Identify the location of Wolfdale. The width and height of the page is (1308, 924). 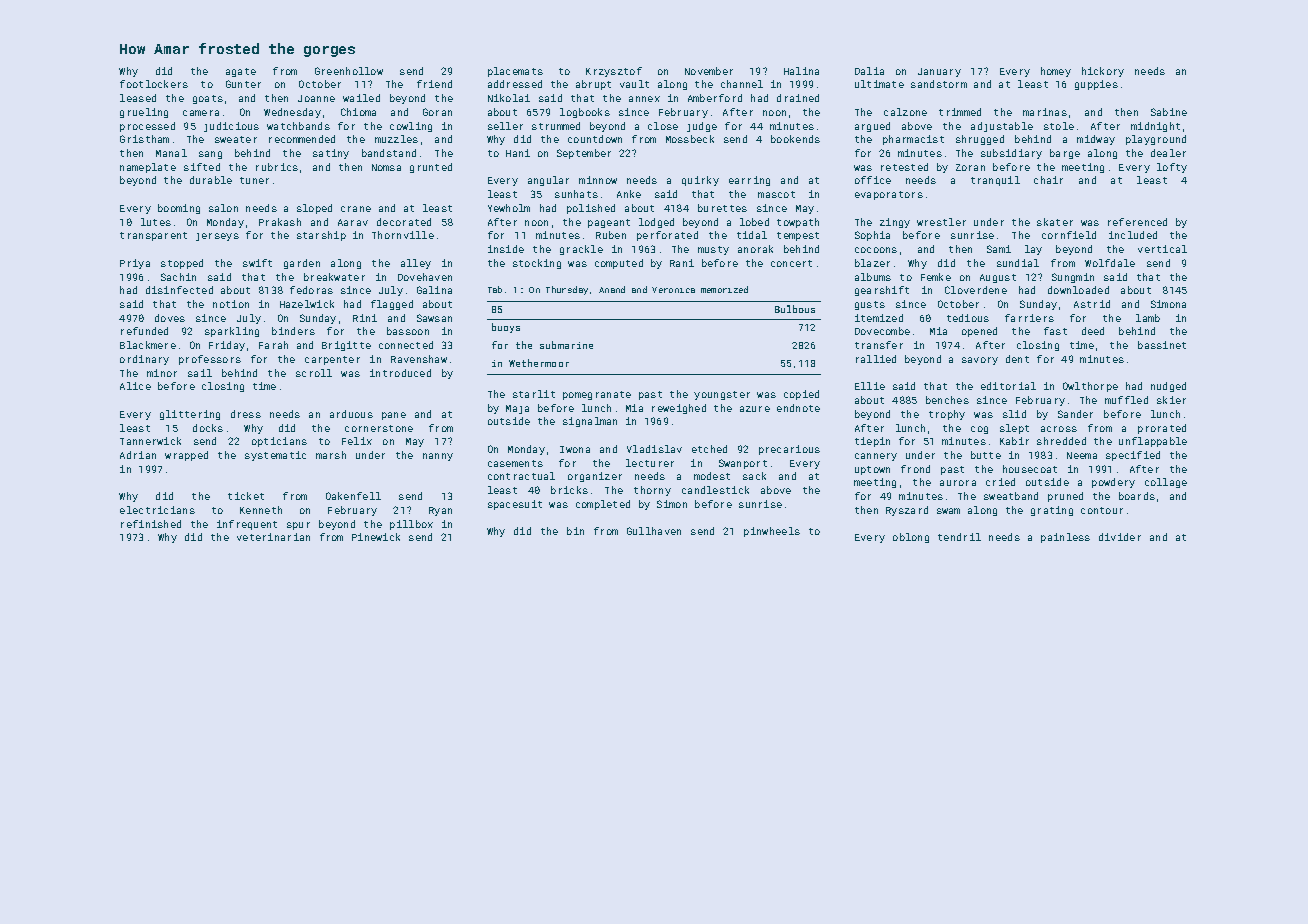
(1110, 263).
